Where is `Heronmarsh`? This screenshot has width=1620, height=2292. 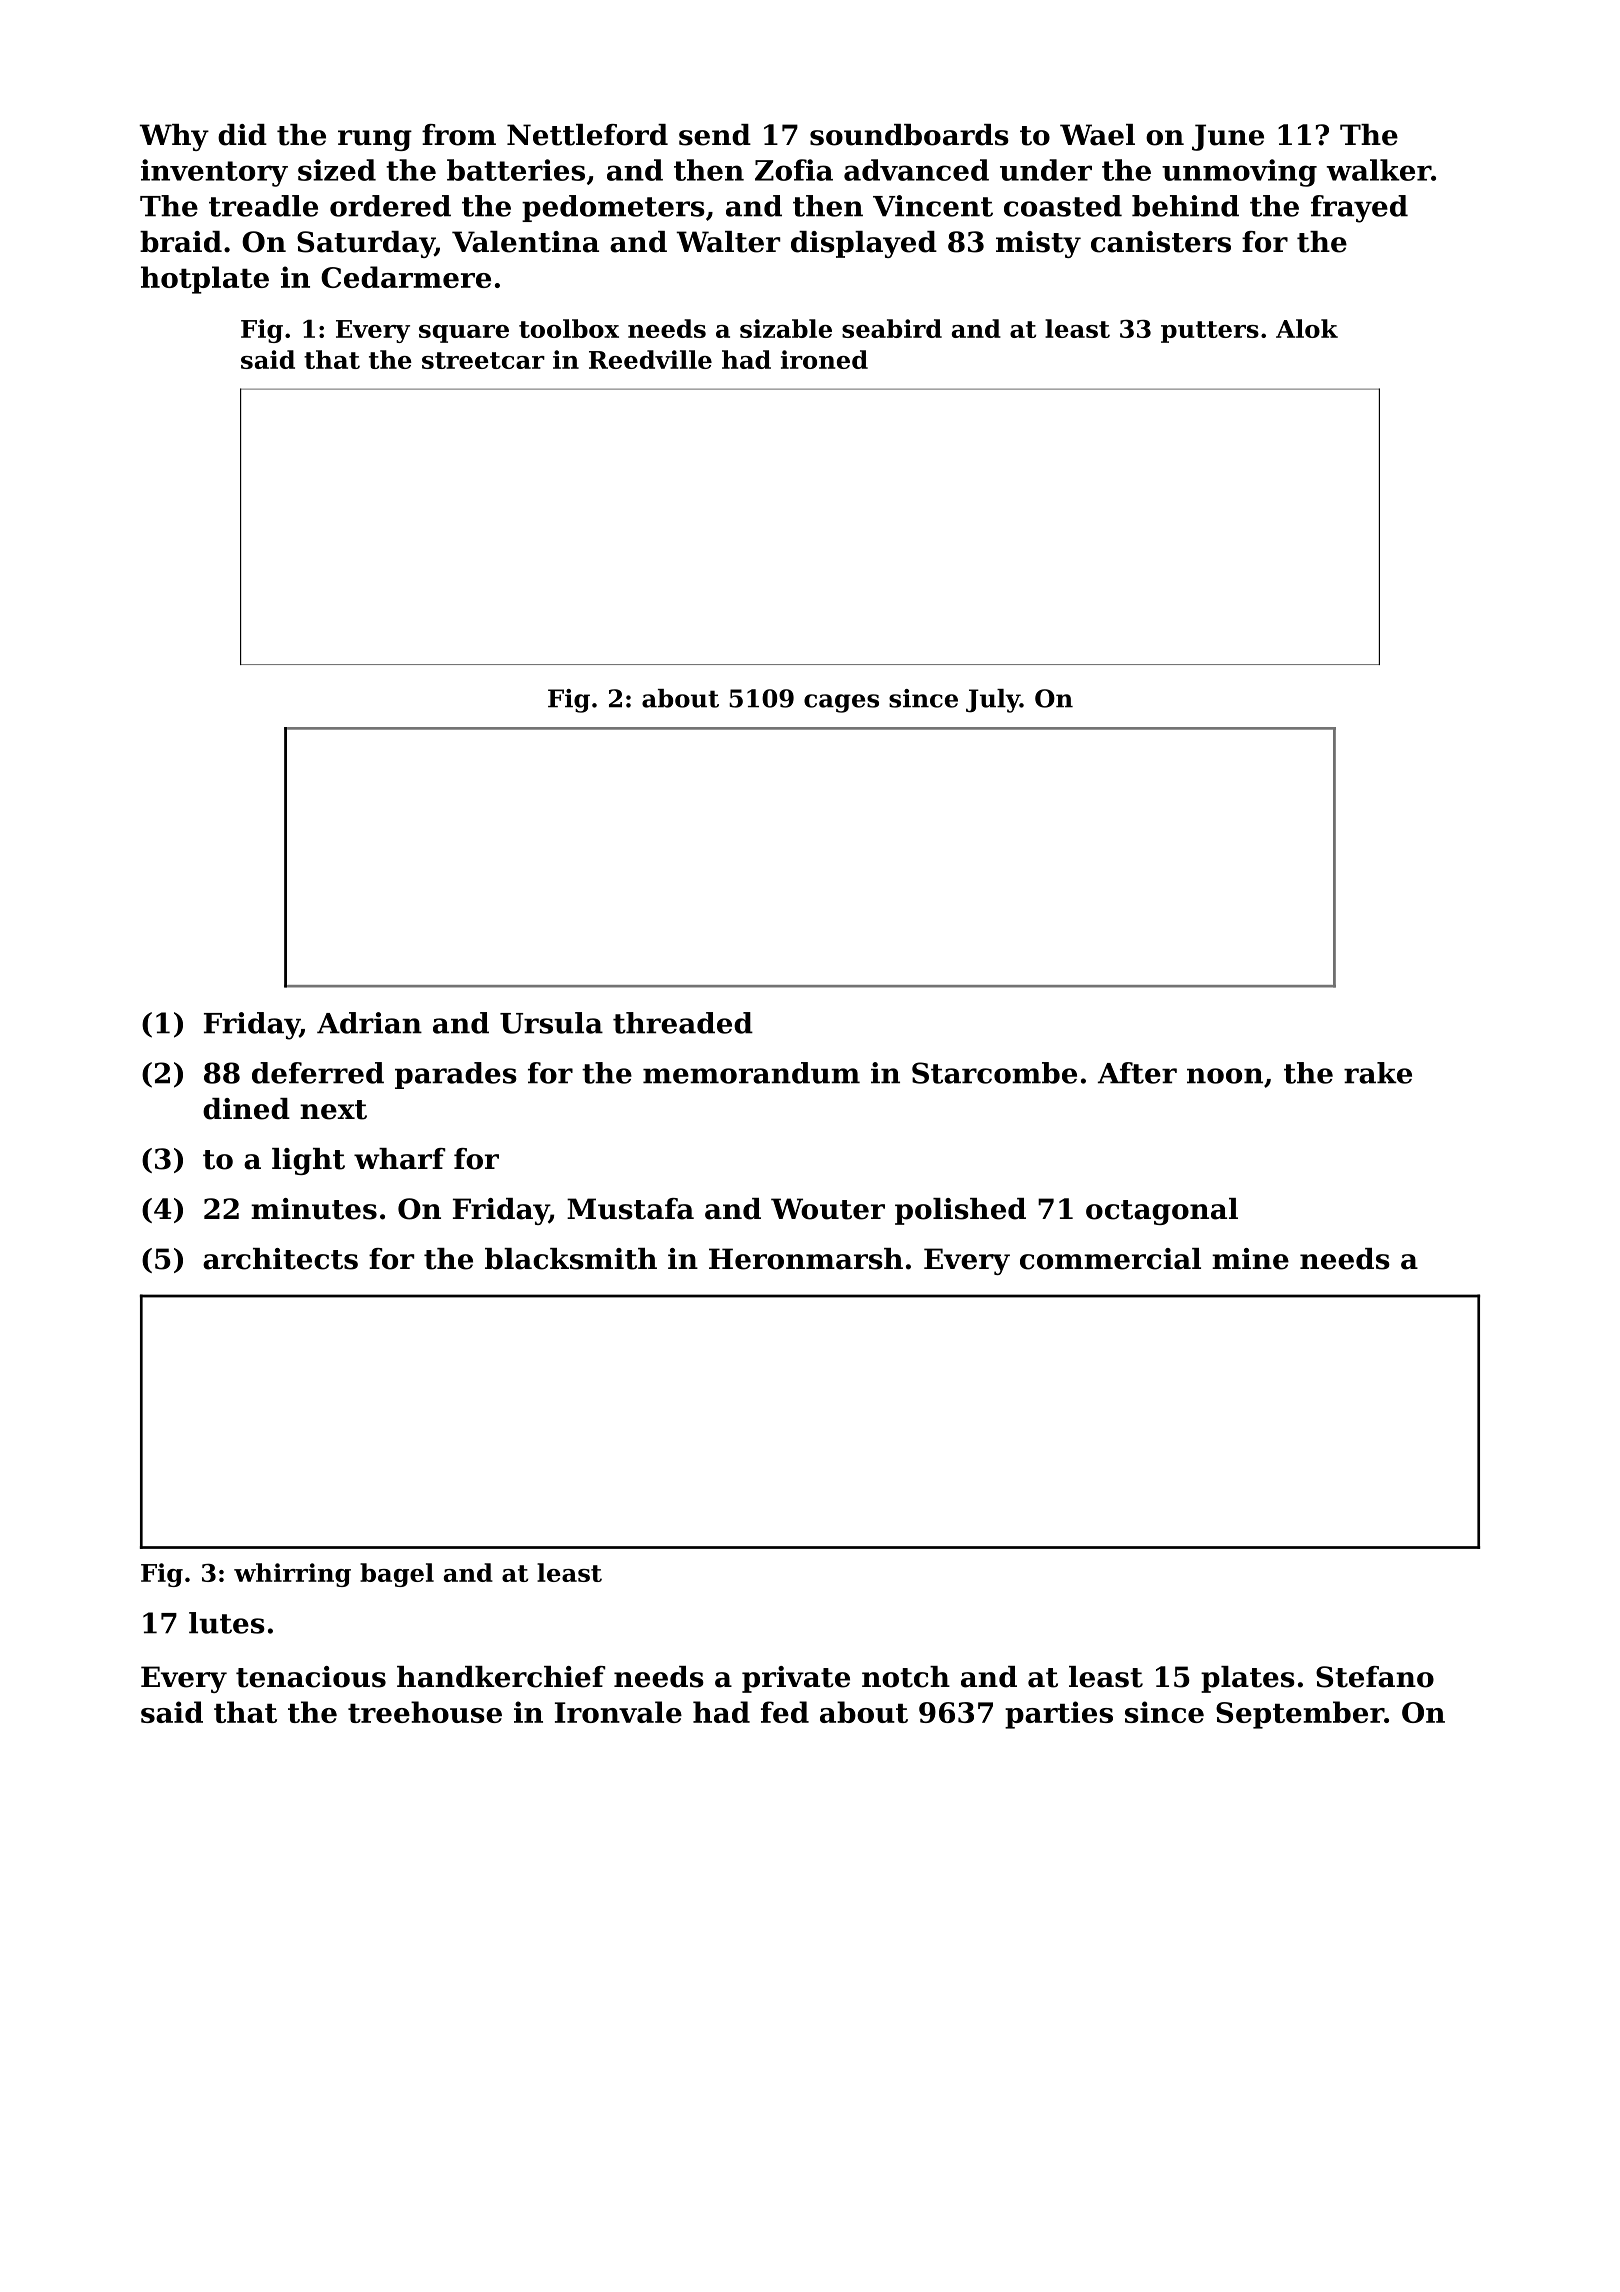 Heronmarsh is located at coordinates (806, 1259).
